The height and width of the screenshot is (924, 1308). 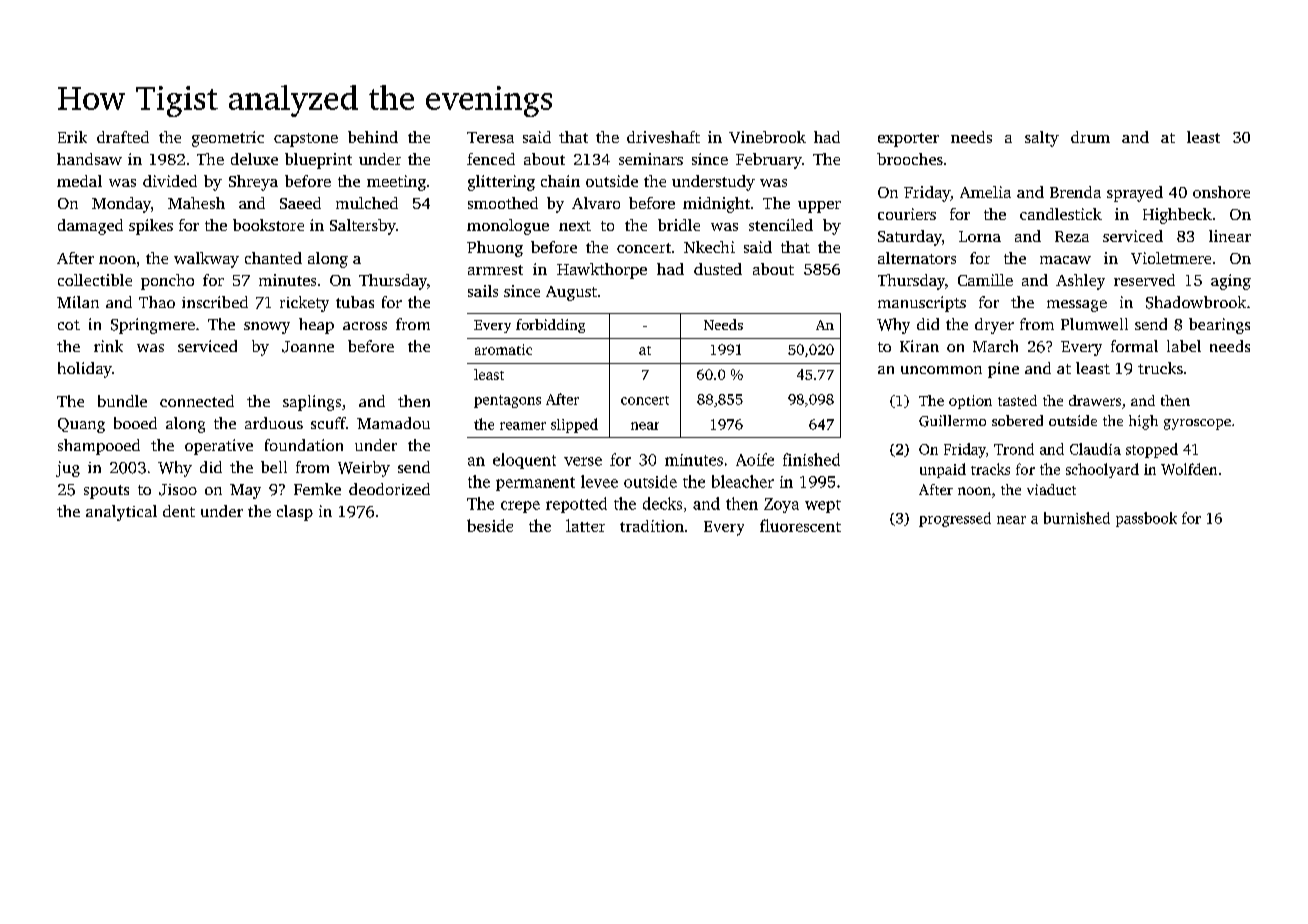 What do you see at coordinates (1094, 324) in the screenshot?
I see `Plumwell` at bounding box center [1094, 324].
